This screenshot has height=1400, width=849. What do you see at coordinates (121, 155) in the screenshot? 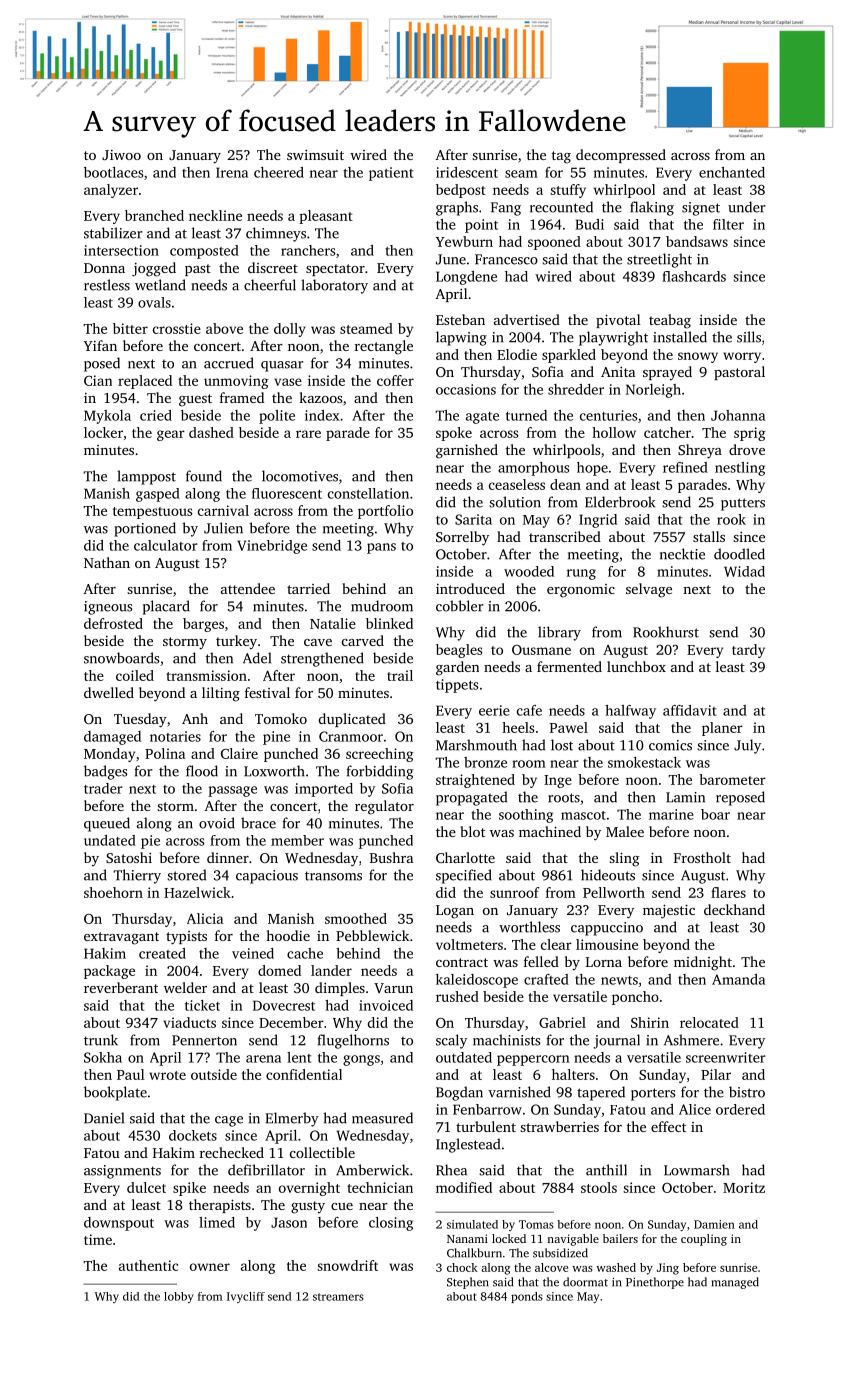
I see `Jiwoo` at bounding box center [121, 155].
